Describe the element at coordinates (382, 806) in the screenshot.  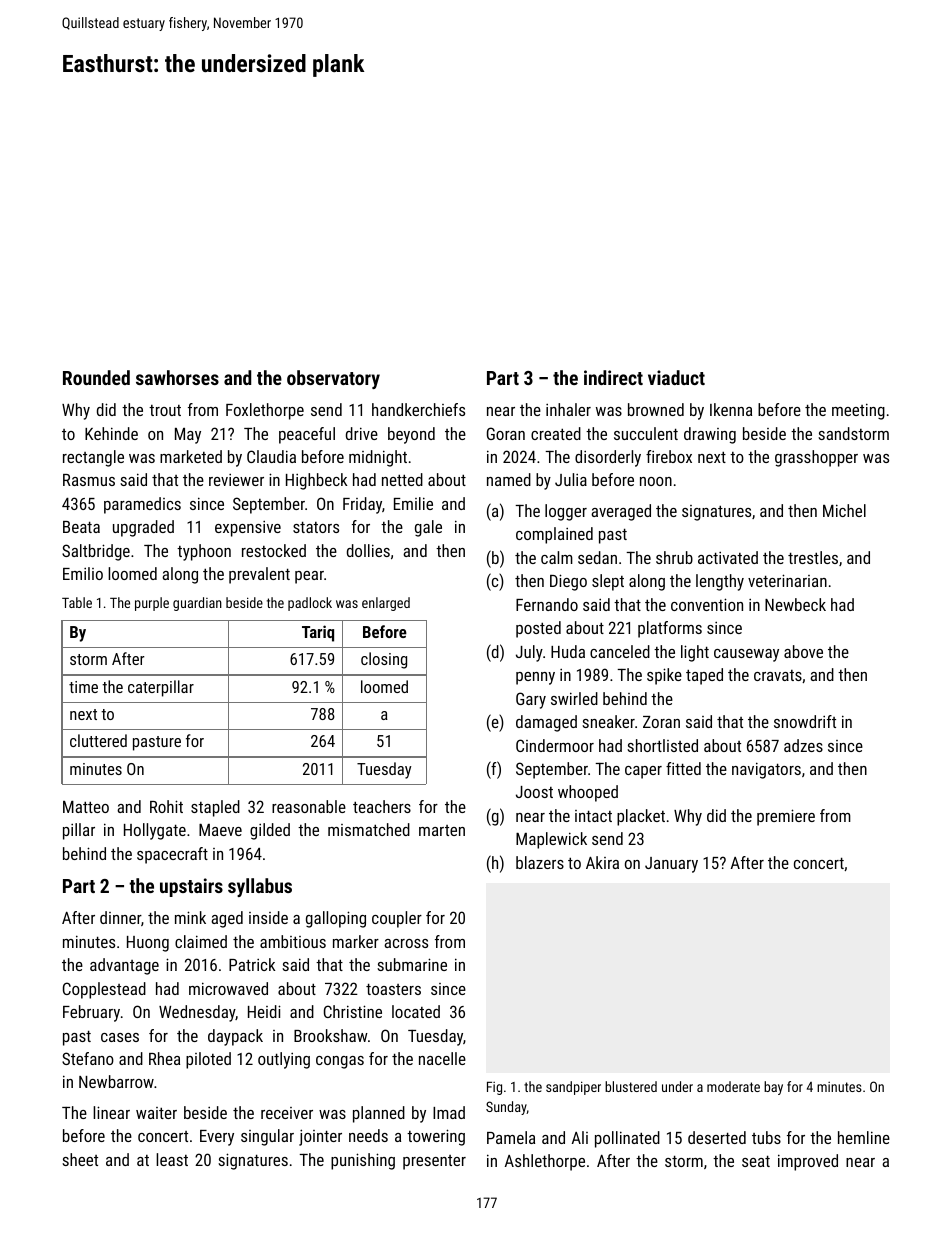
I see `teachers` at that location.
